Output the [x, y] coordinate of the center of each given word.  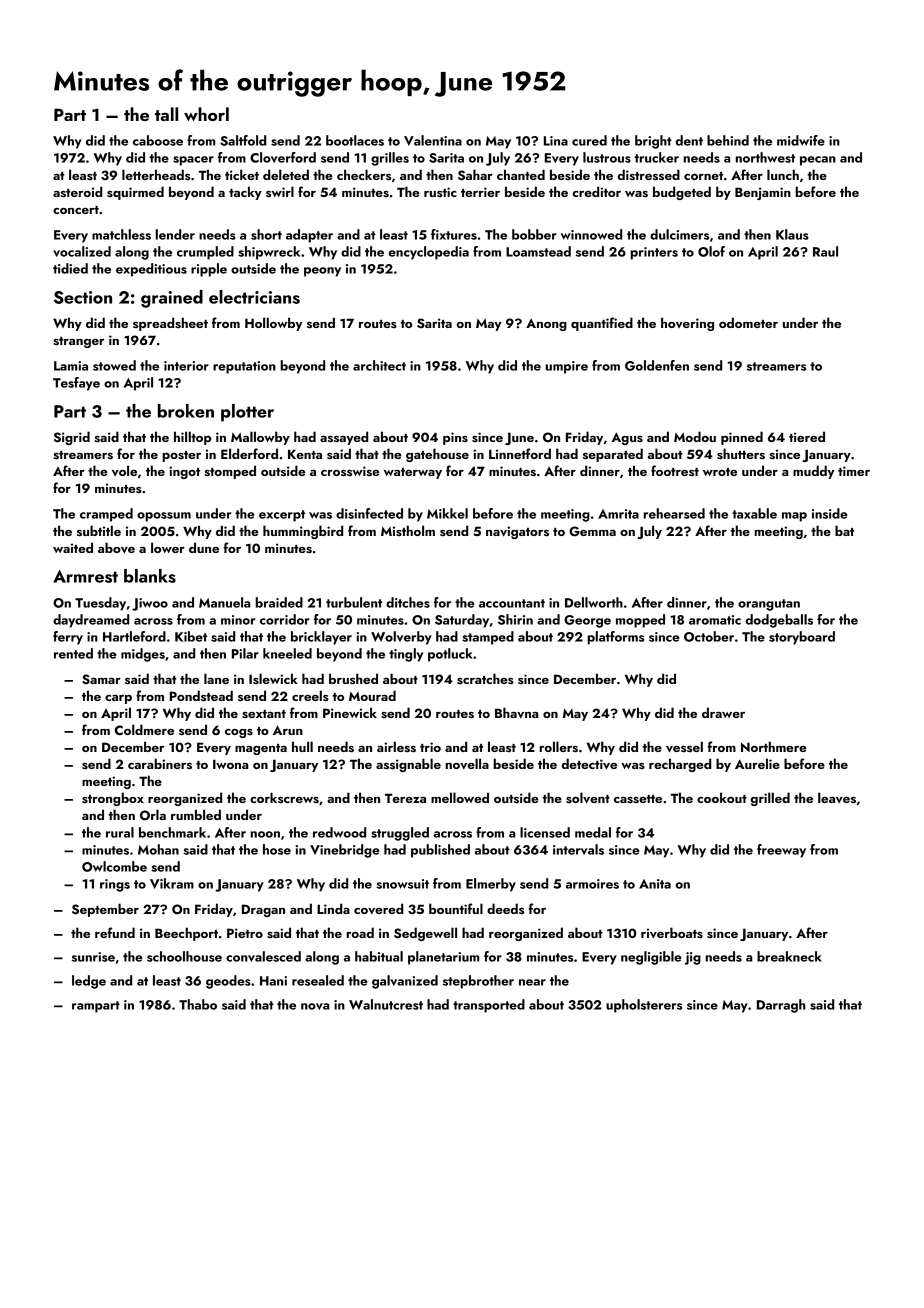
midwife [801, 140]
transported [489, 1006]
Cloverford [283, 157]
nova [315, 1006]
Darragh [781, 1006]
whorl [206, 114]
